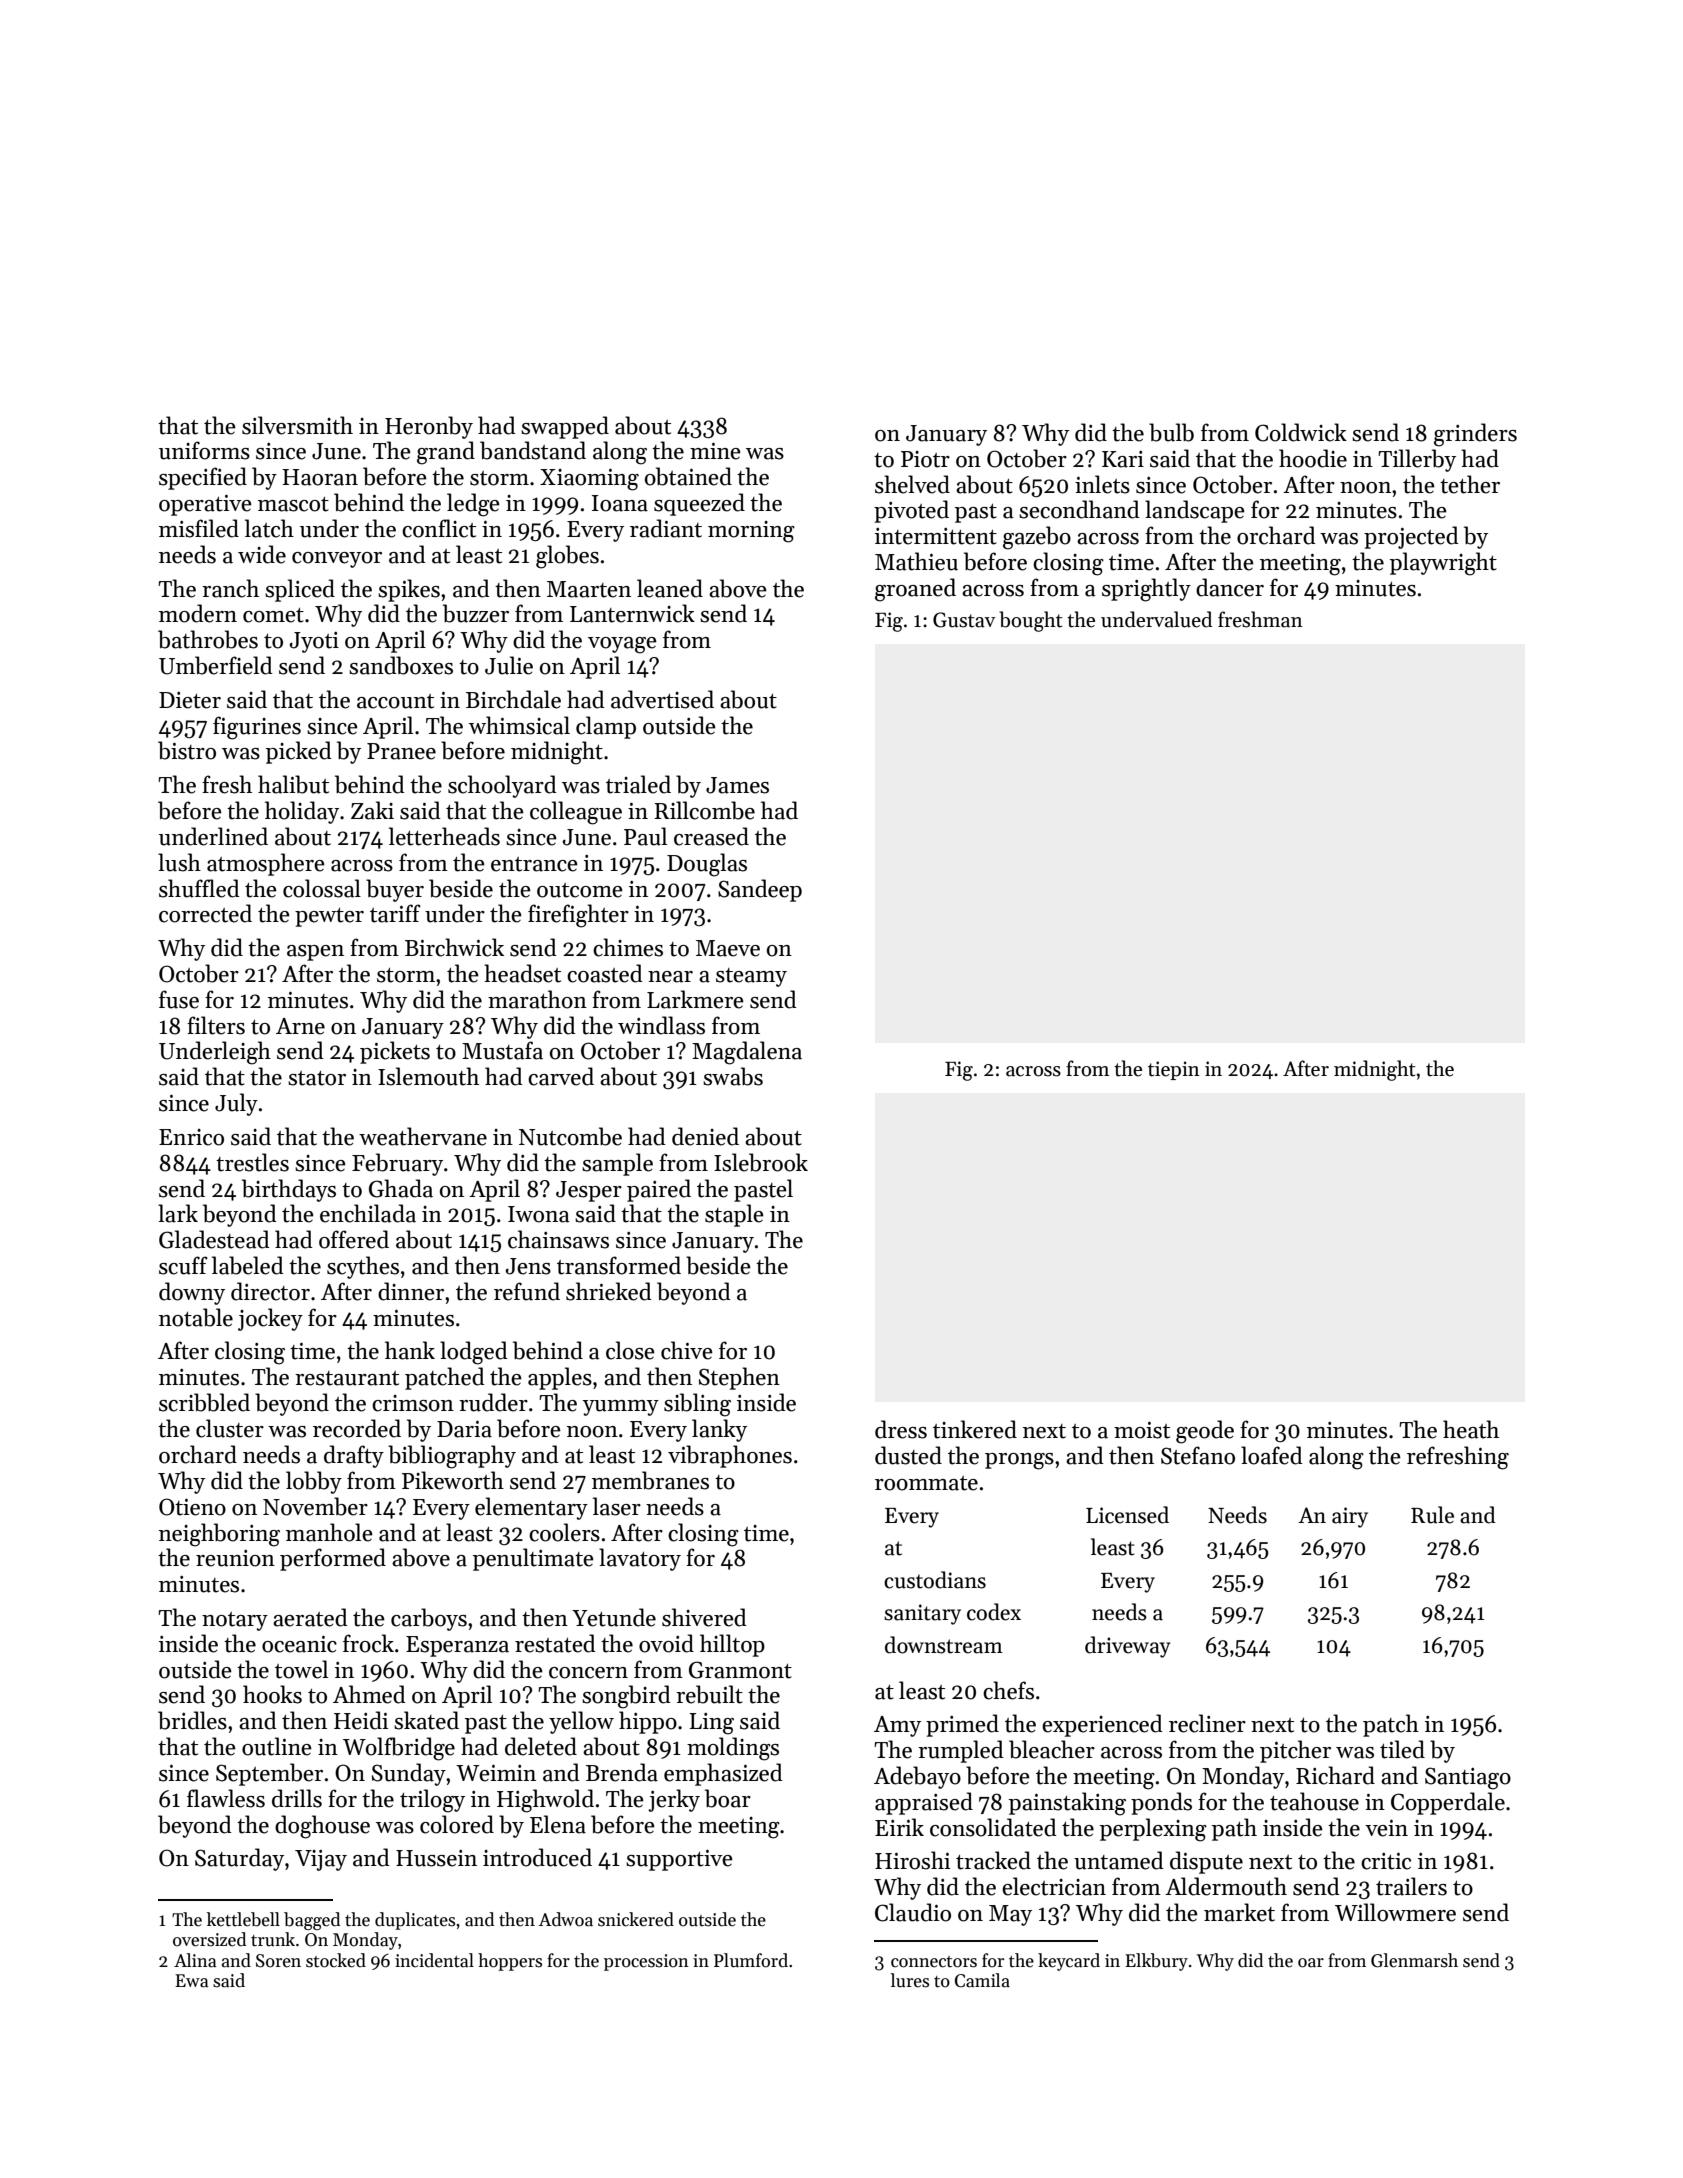 This screenshot has height=2178, width=1683. Describe the element at coordinates (1205, 1432) in the screenshot. I see `geode` at that location.
